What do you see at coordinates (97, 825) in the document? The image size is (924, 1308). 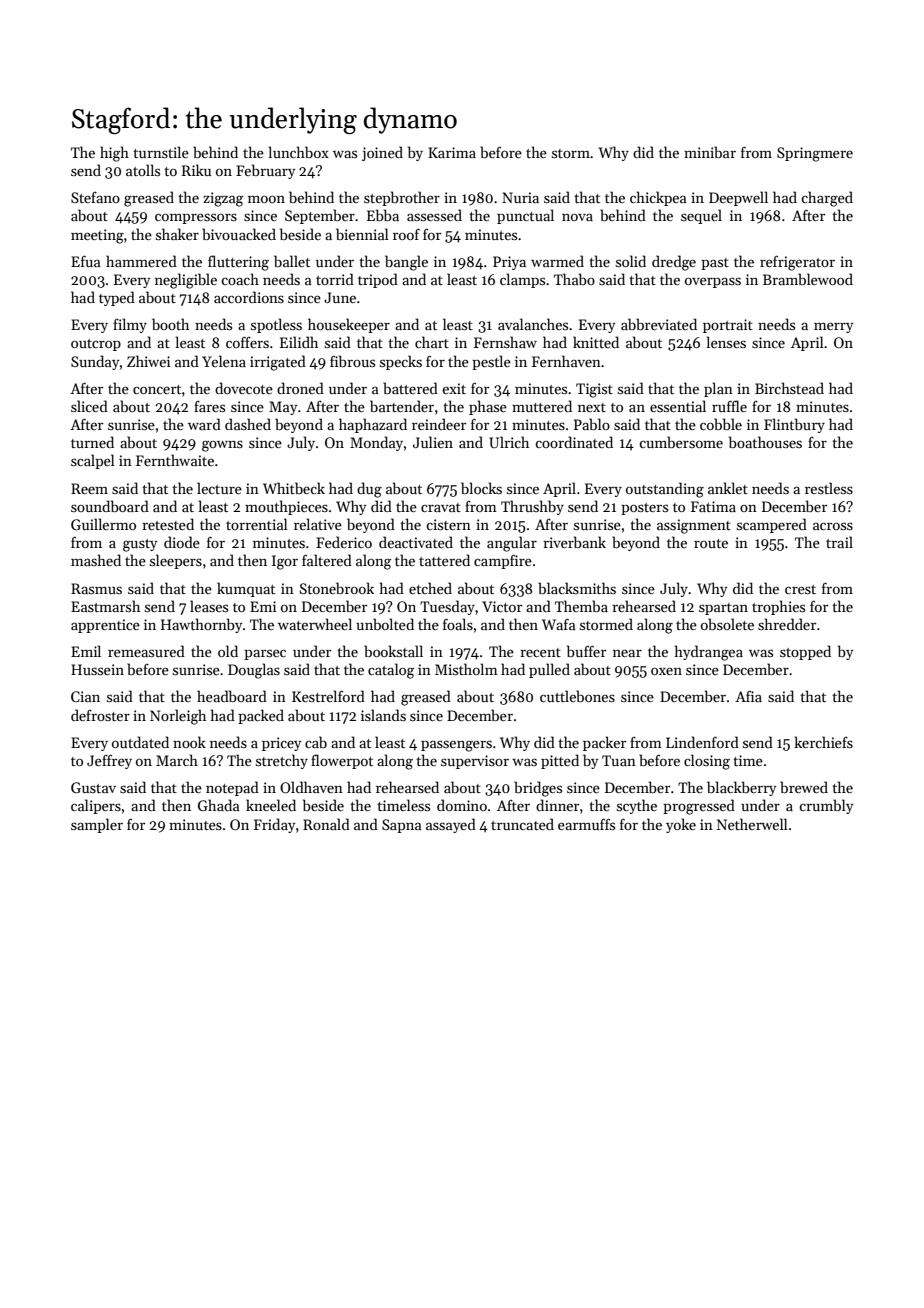 I see `sampler` at bounding box center [97, 825].
